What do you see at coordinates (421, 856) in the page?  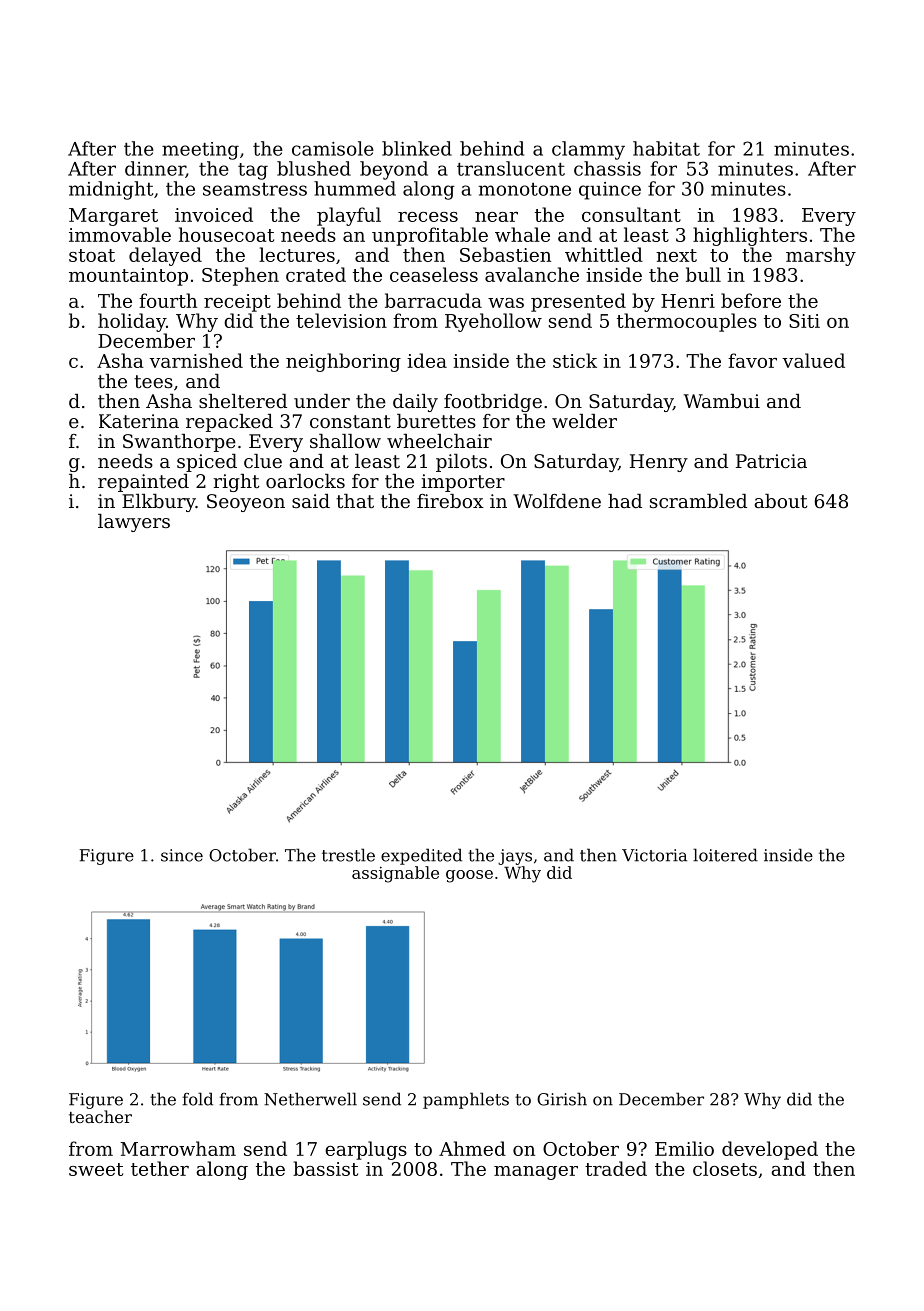 I see `expedited` at bounding box center [421, 856].
